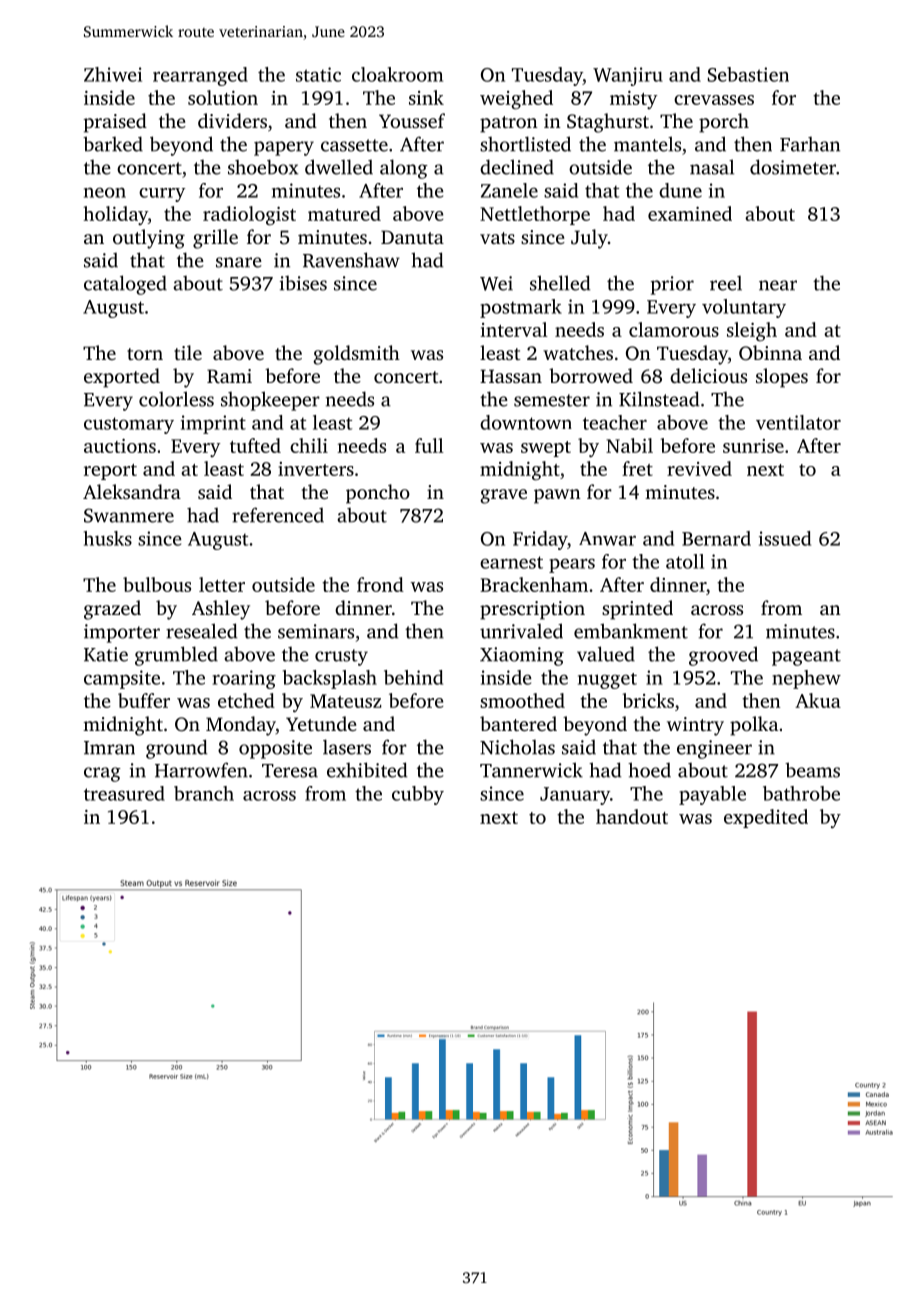 The image size is (924, 1311). What do you see at coordinates (284, 148) in the image?
I see `papery` at bounding box center [284, 148].
